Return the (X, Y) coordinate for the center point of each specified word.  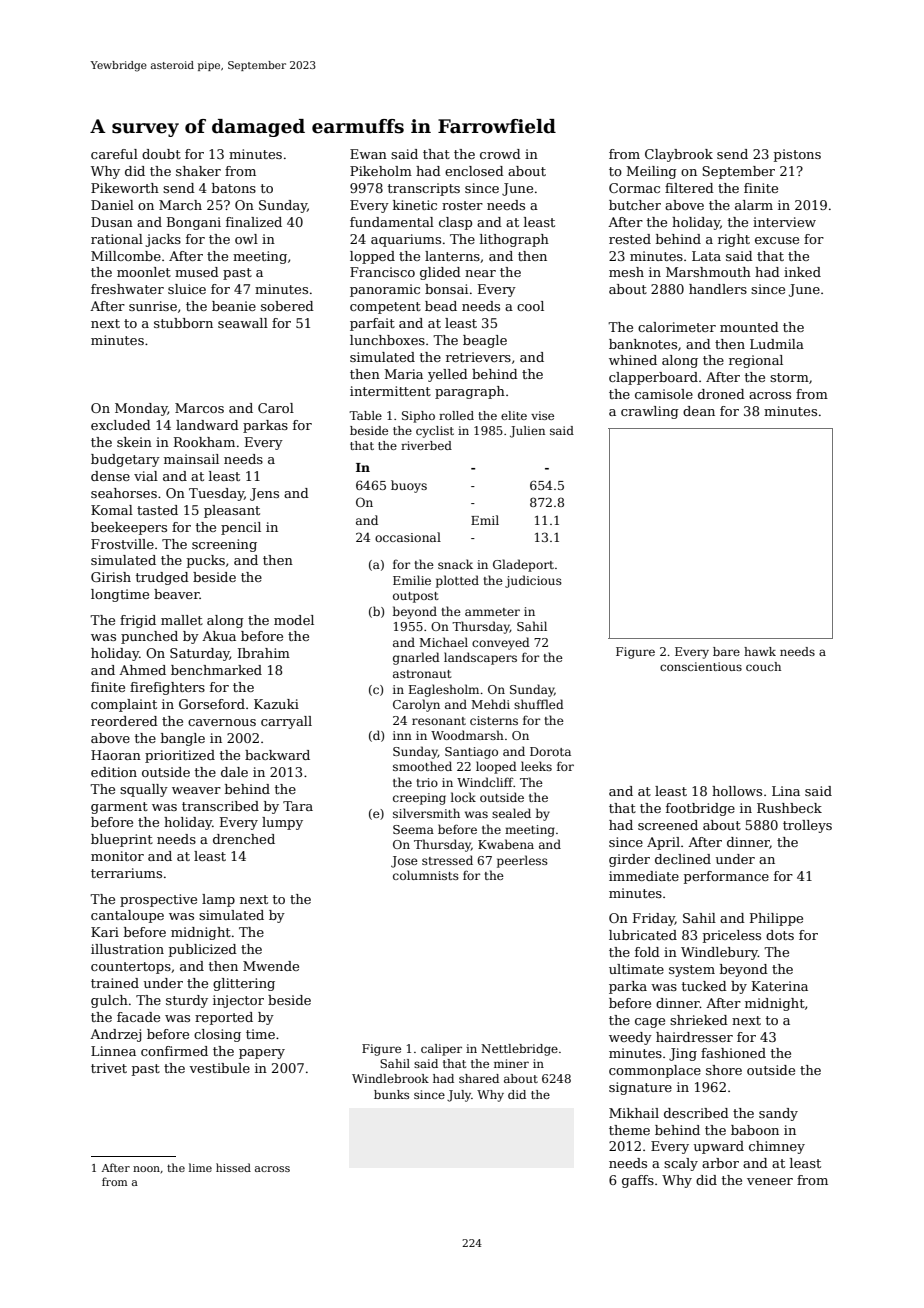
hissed (233, 1167)
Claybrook (679, 155)
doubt (161, 154)
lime (200, 1167)
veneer (770, 1181)
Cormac (634, 188)
